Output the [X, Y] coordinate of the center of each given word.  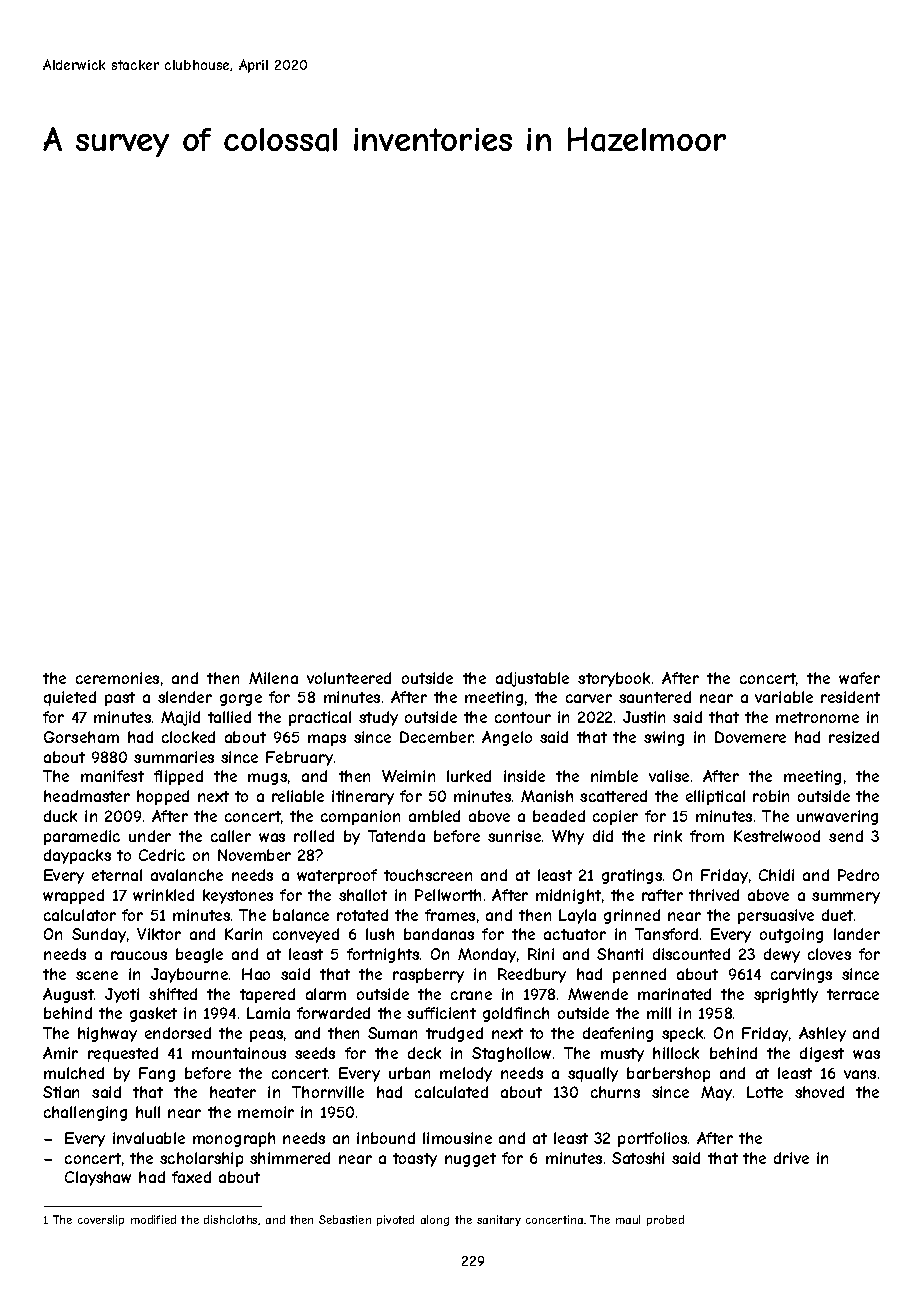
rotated [362, 915]
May [716, 1093]
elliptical [715, 797]
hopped [163, 797]
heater [233, 1092]
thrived [714, 895]
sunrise [514, 836]
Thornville [328, 1092]
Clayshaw [98, 1178]
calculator [80, 915]
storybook [614, 679]
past [120, 699]
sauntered [655, 697]
